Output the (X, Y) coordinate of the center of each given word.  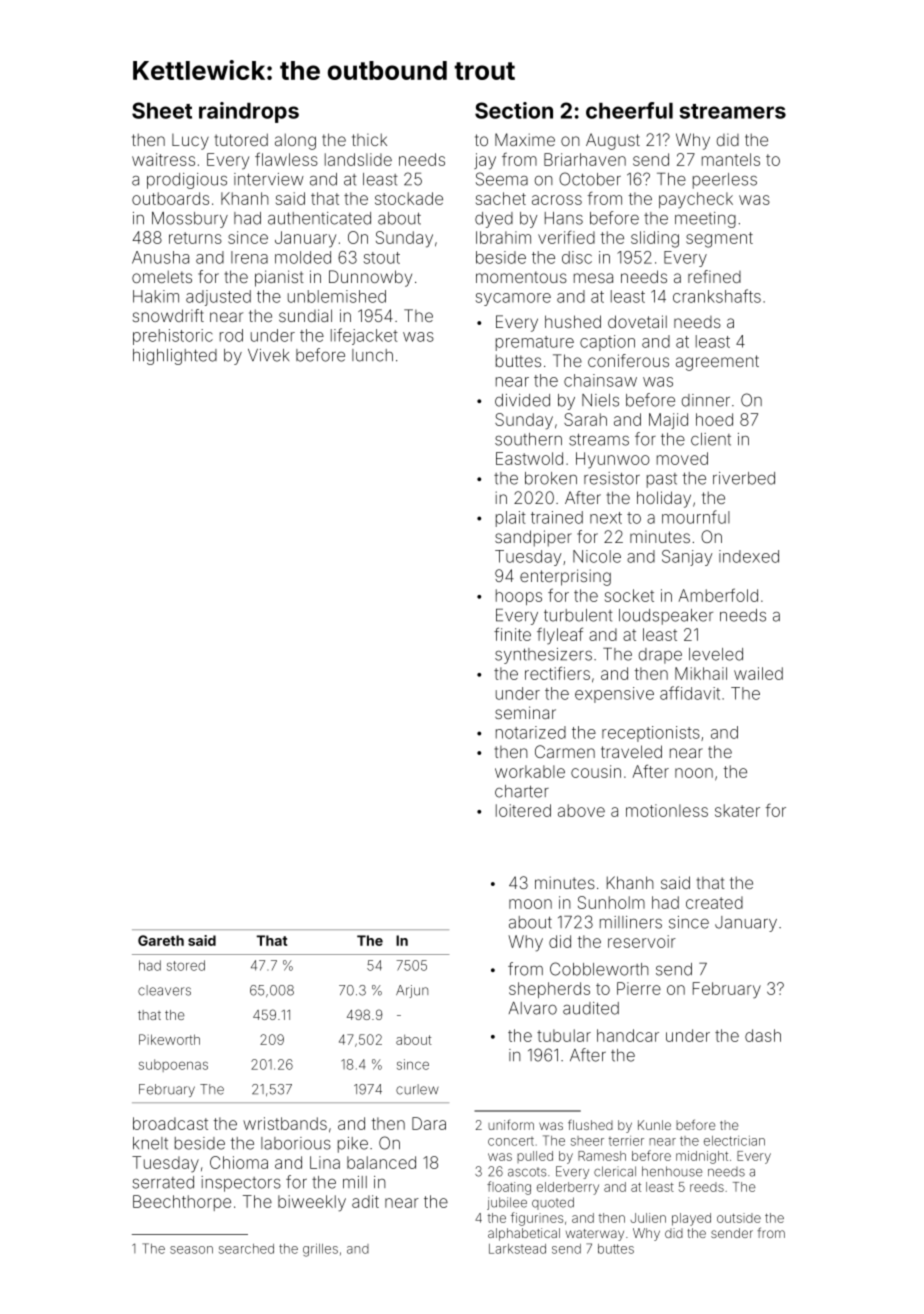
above (581, 810)
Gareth (161, 940)
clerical (615, 1171)
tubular (564, 1035)
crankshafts (717, 296)
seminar (525, 712)
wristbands (285, 1123)
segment (719, 240)
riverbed (744, 478)
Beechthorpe (182, 1203)
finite (512, 634)
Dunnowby (370, 278)
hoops (519, 597)
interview (269, 179)
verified (566, 237)
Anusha (160, 257)
